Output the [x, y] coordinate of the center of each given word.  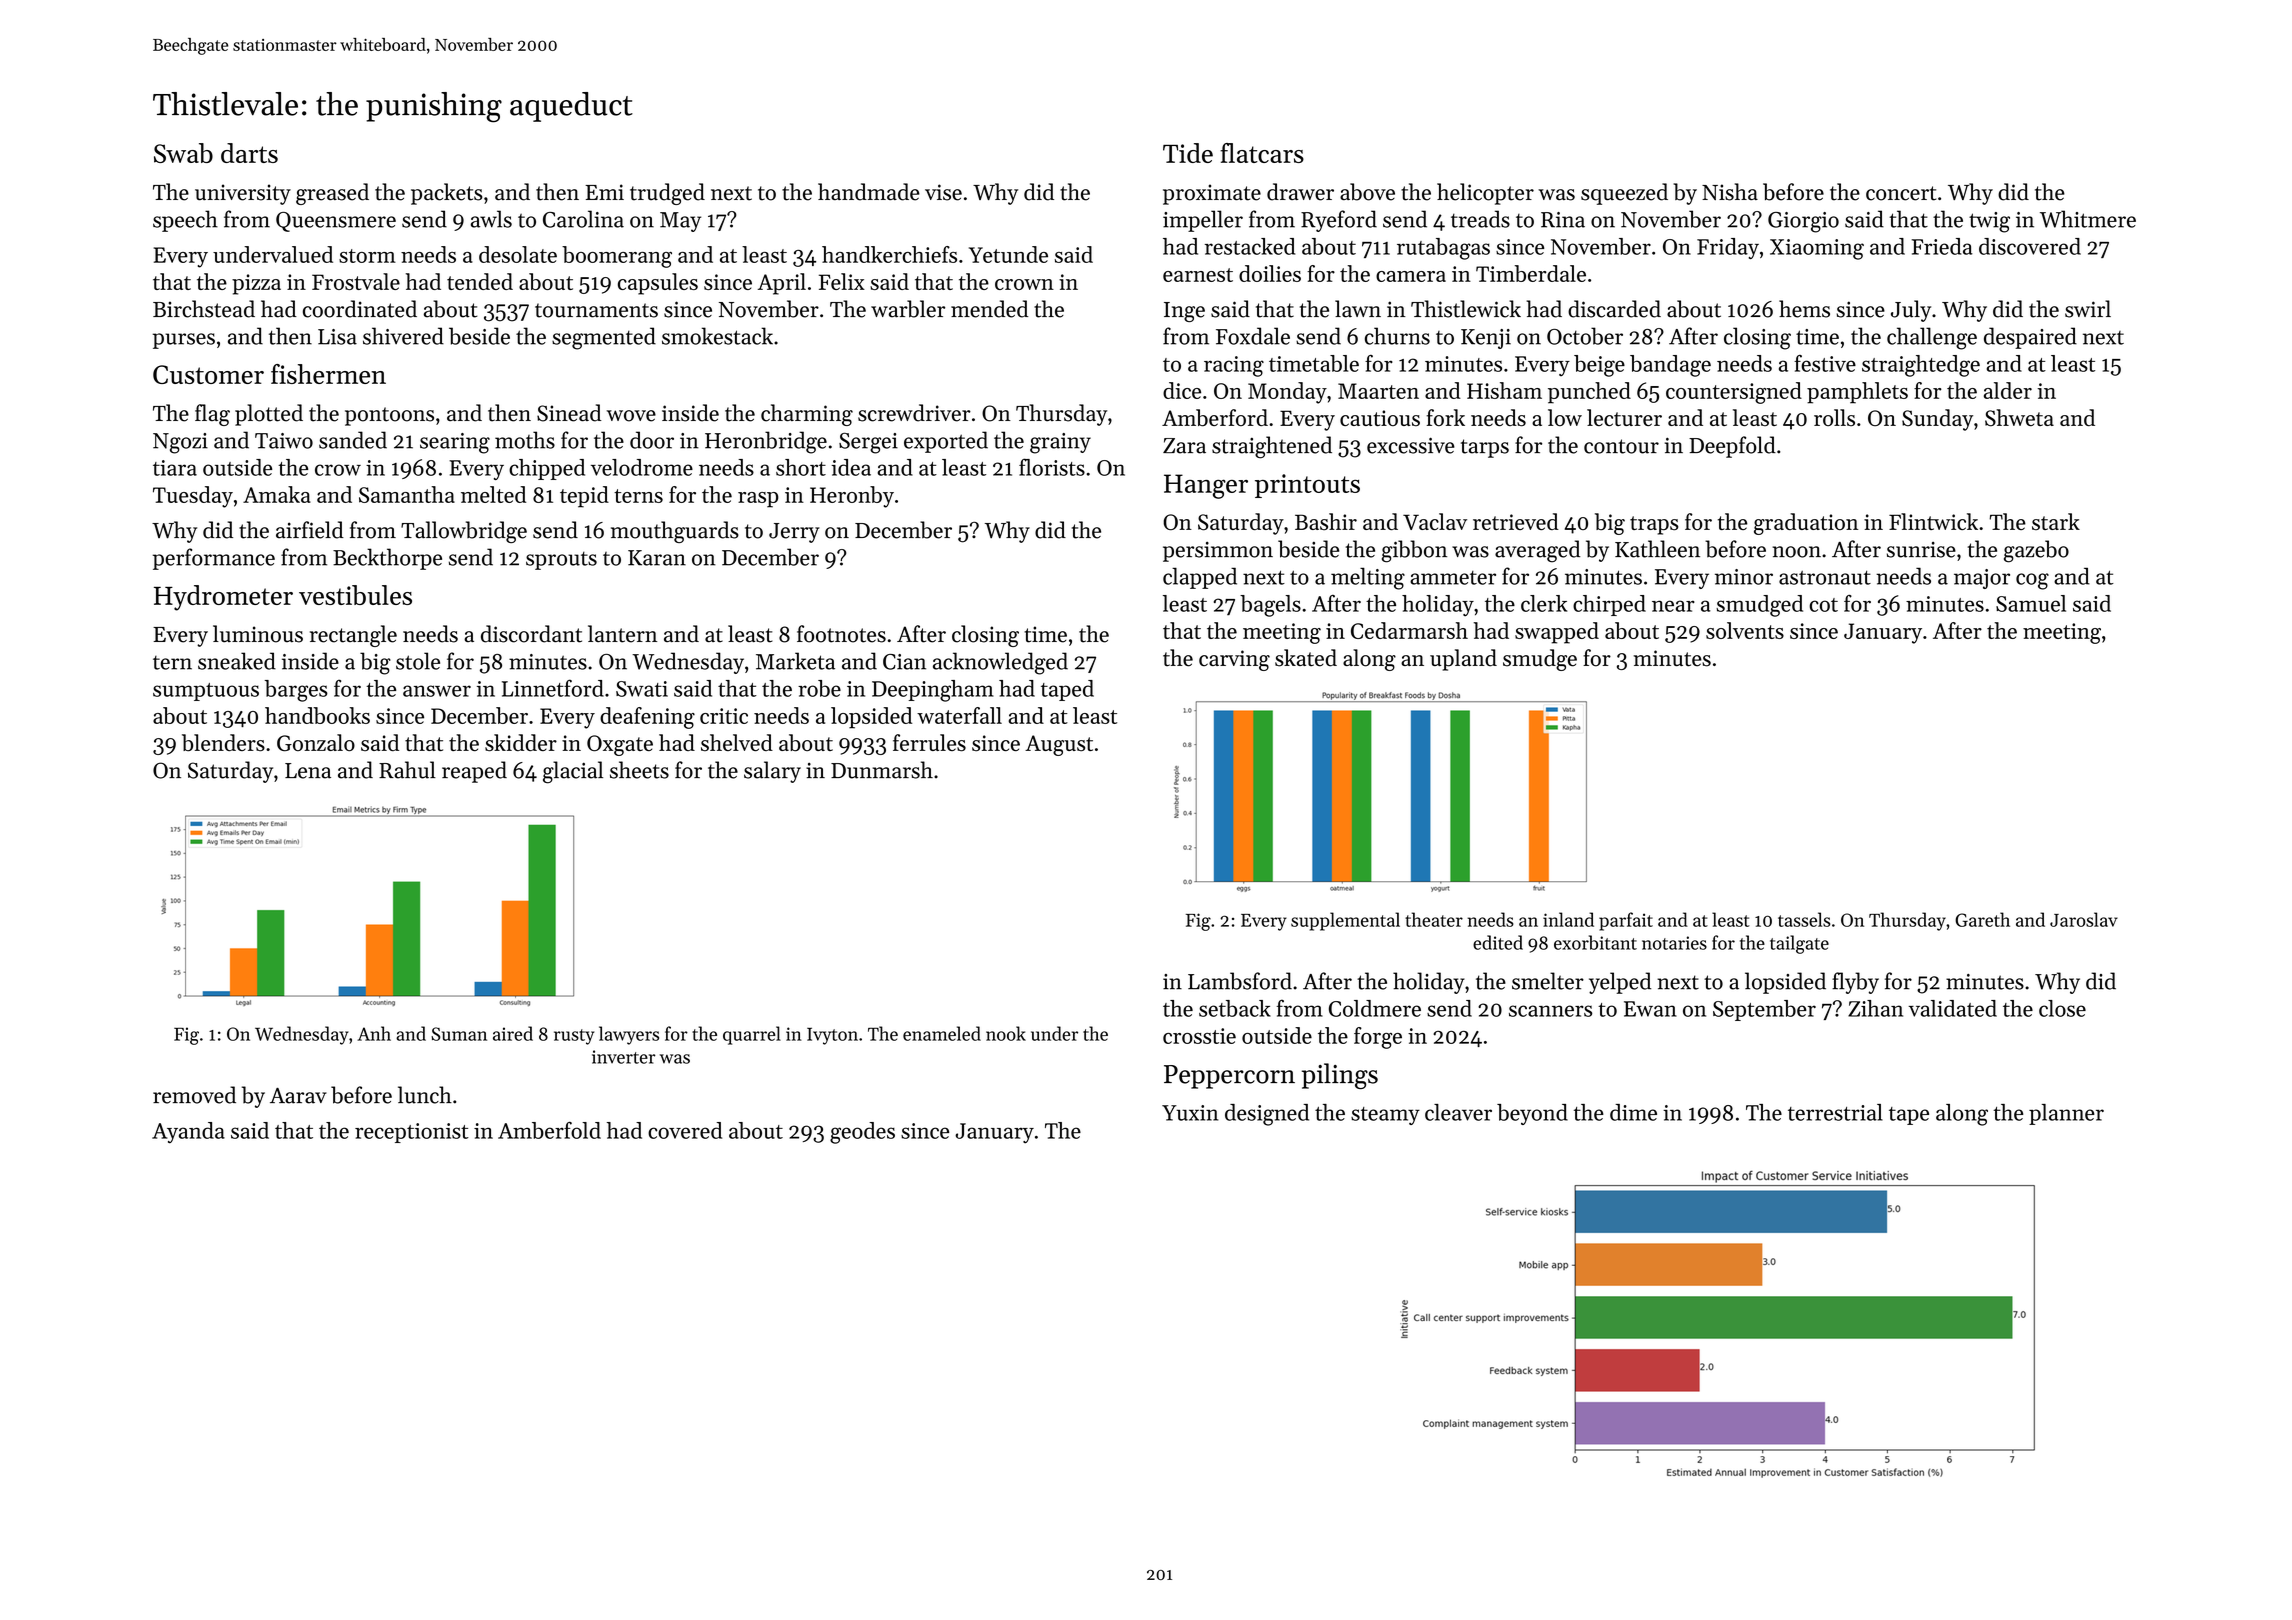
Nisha [1730, 192]
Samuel [2031, 603]
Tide [1188, 153]
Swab [183, 153]
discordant [531, 634]
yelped [1620, 983]
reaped [474, 772]
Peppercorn [1229, 1077]
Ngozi [180, 443]
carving [1234, 660]
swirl [2088, 309]
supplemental [1345, 921]
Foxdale [1253, 336]
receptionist [412, 1133]
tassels [1804, 919]
